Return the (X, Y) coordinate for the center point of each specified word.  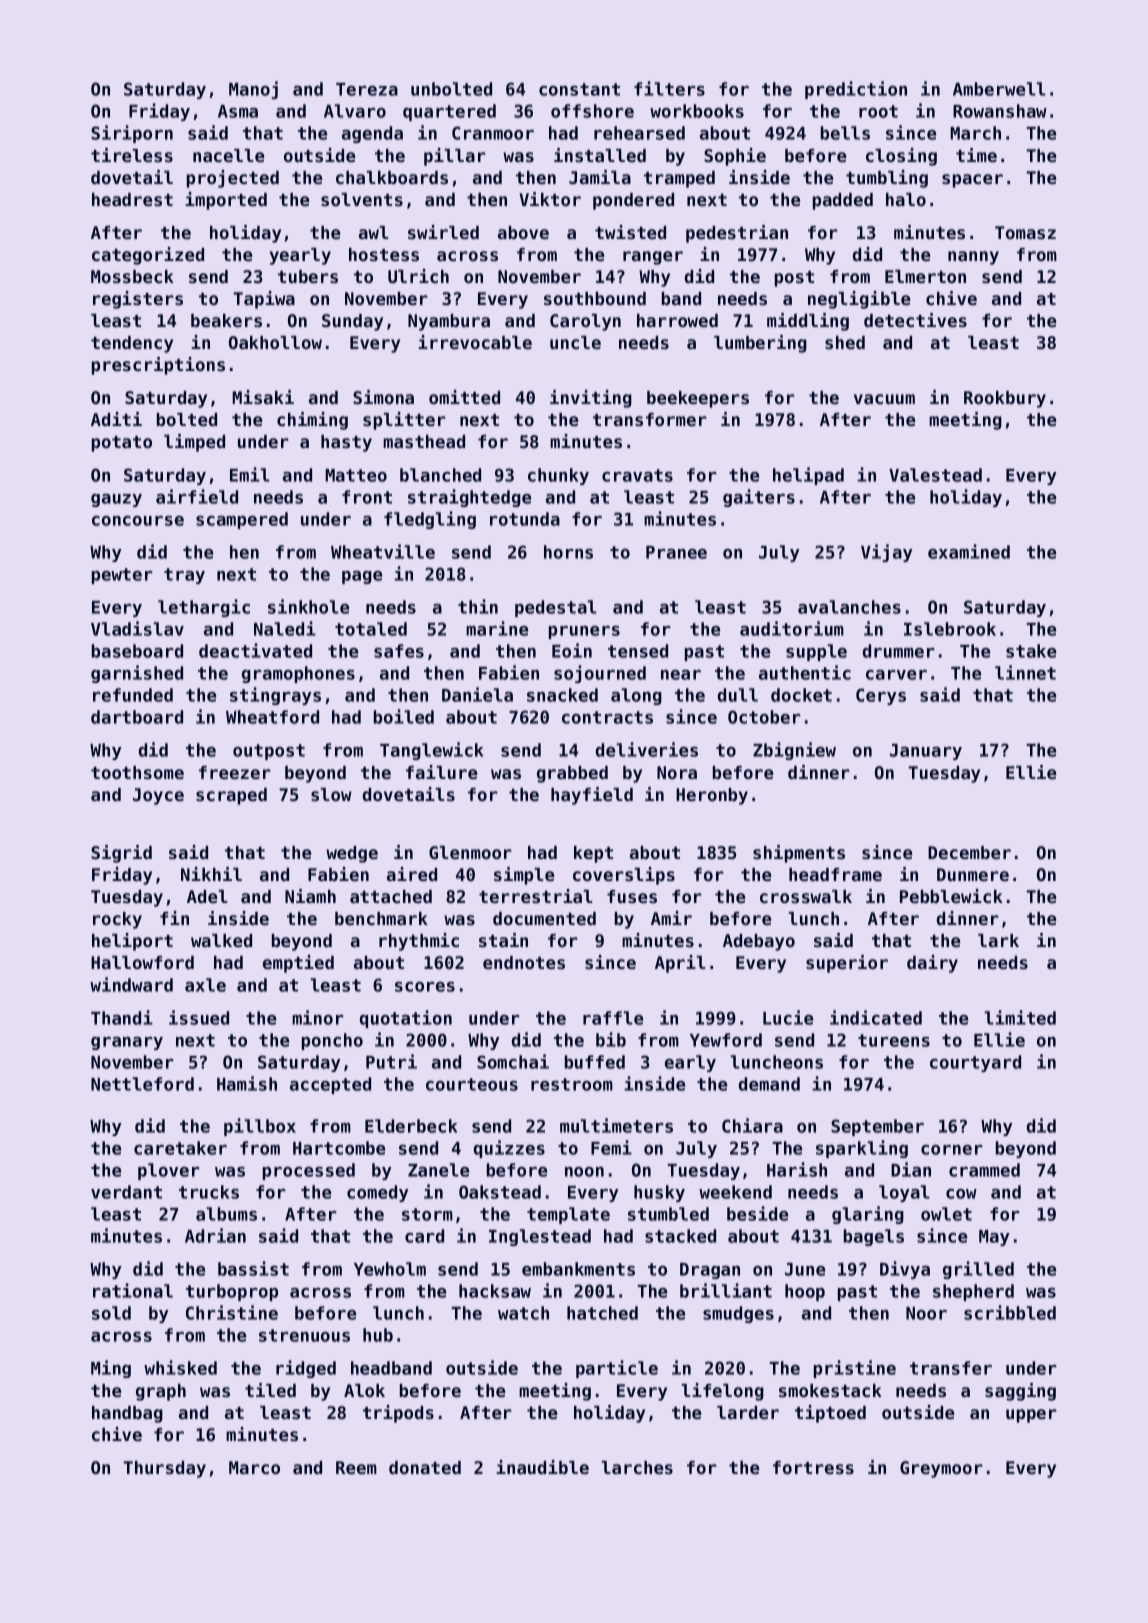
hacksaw (495, 1291)
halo (906, 199)
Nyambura (449, 322)
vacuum (884, 399)
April (680, 964)
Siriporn (132, 134)
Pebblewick (951, 896)
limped (194, 443)
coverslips (624, 876)
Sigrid (121, 854)
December (969, 852)
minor (318, 1017)
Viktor (550, 199)
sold (111, 1313)
